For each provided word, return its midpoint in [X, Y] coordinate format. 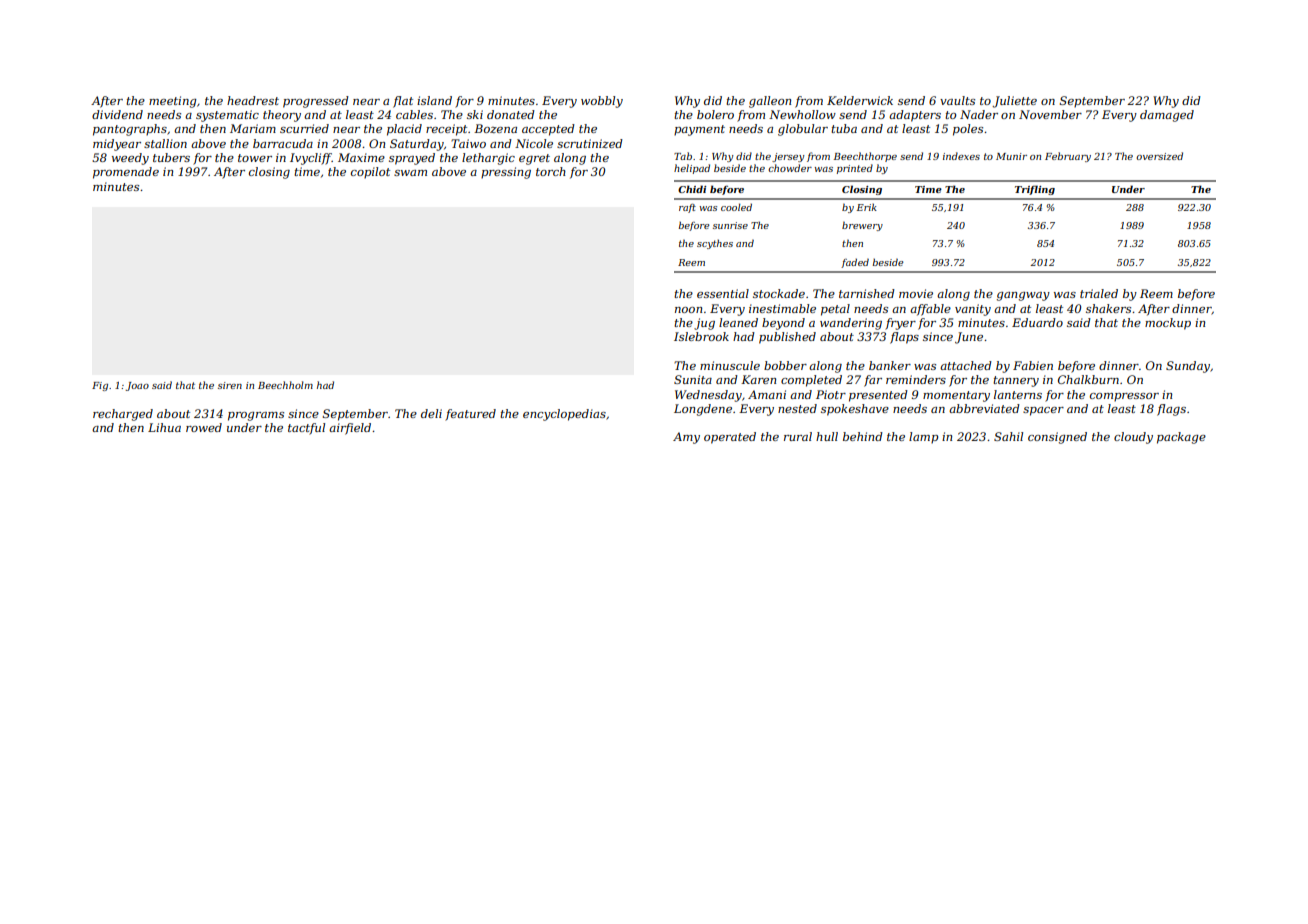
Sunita [693, 379]
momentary [956, 396]
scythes [715, 244]
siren [230, 385]
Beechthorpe [865, 157]
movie [916, 293]
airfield [350, 429]
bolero [715, 114]
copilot [370, 173]
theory [282, 116]
